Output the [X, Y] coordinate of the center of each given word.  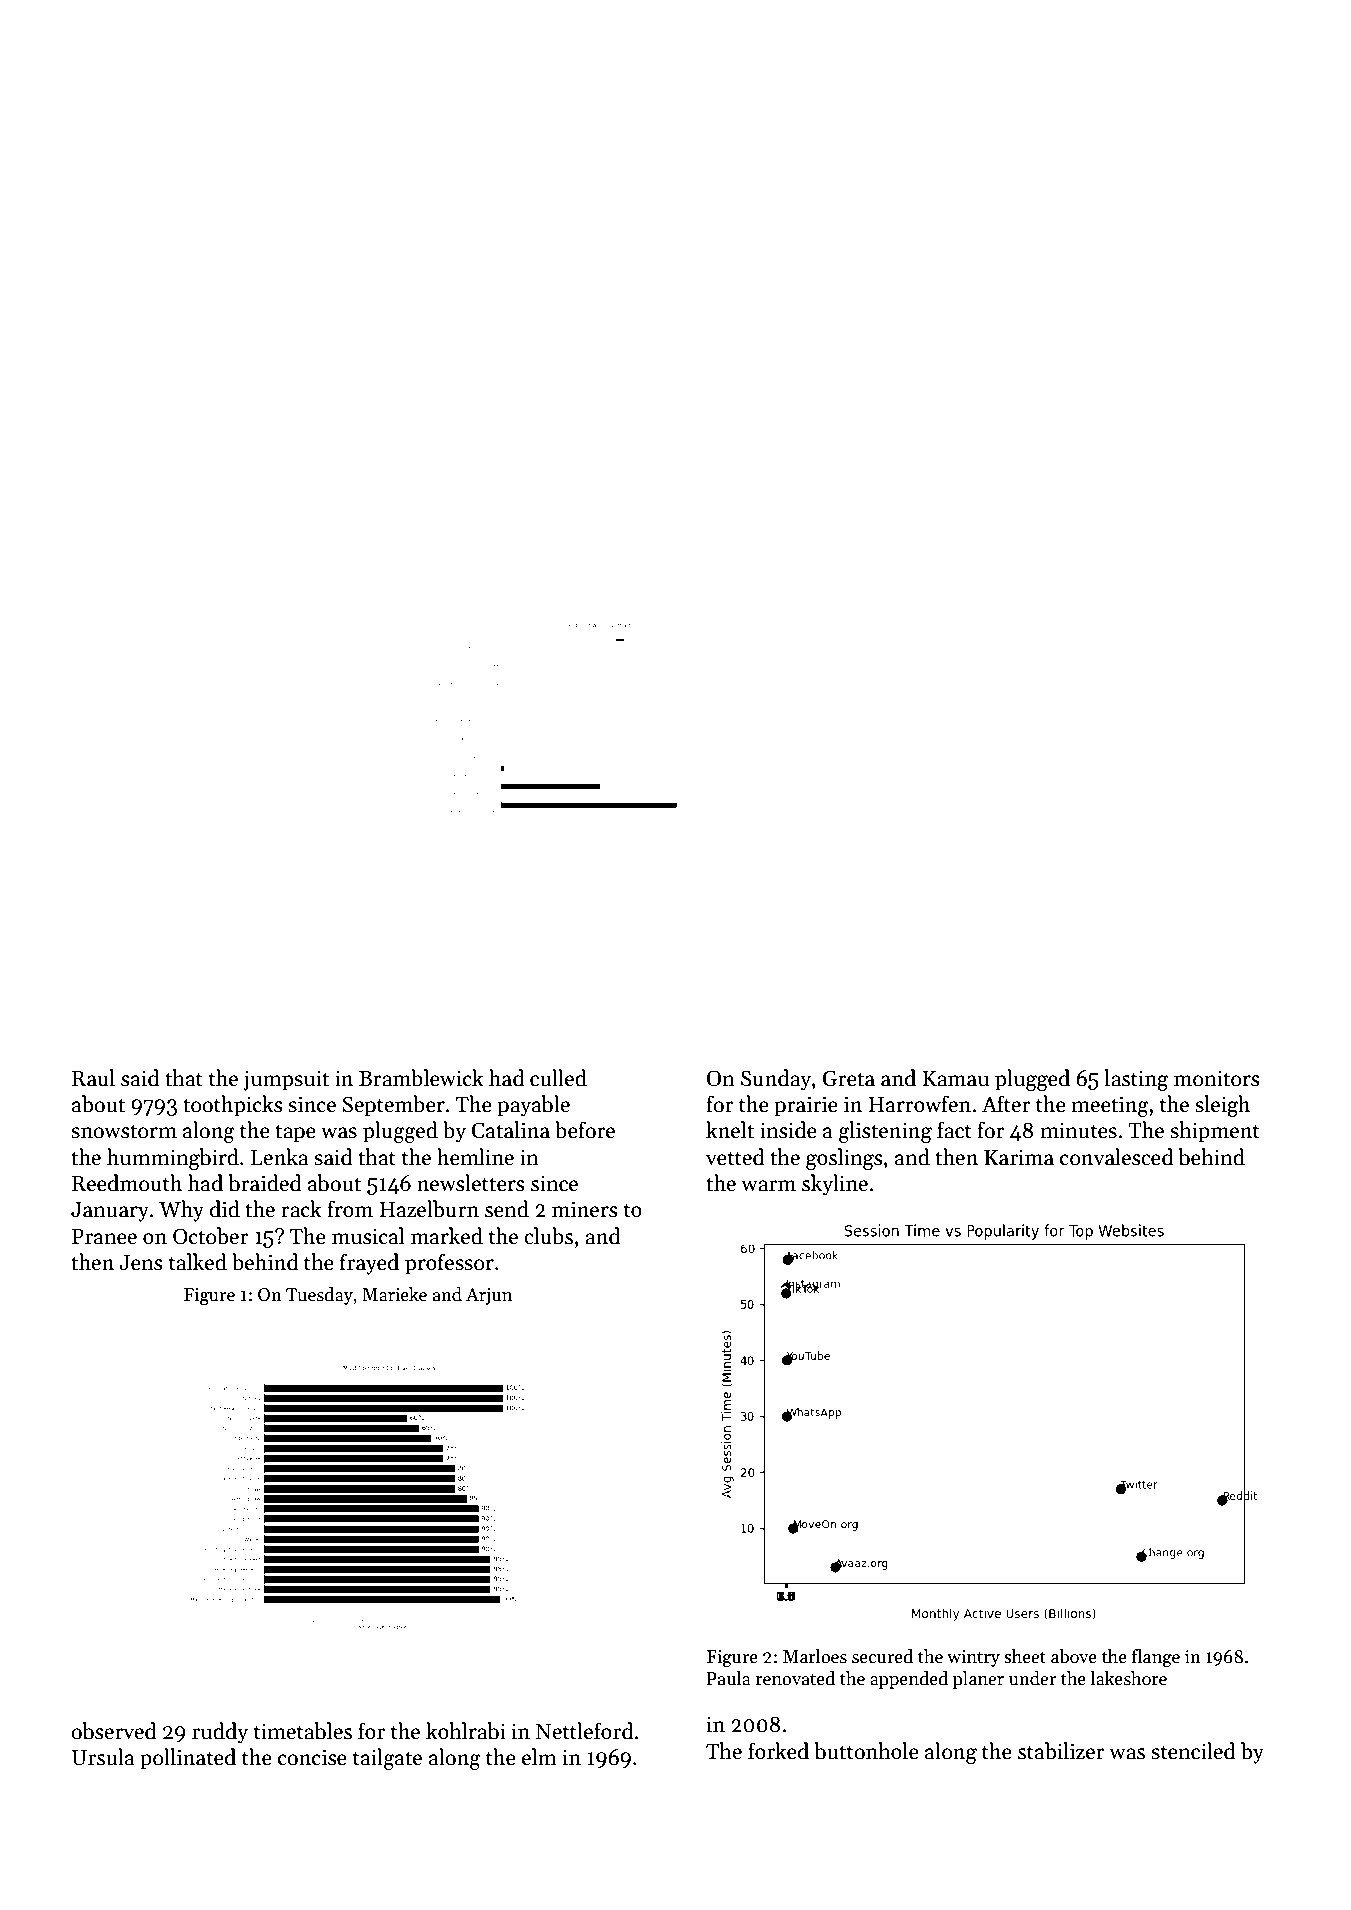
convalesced [1117, 1157]
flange [1156, 1658]
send [507, 1209]
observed [114, 1731]
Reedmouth [127, 1183]
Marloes [815, 1656]
